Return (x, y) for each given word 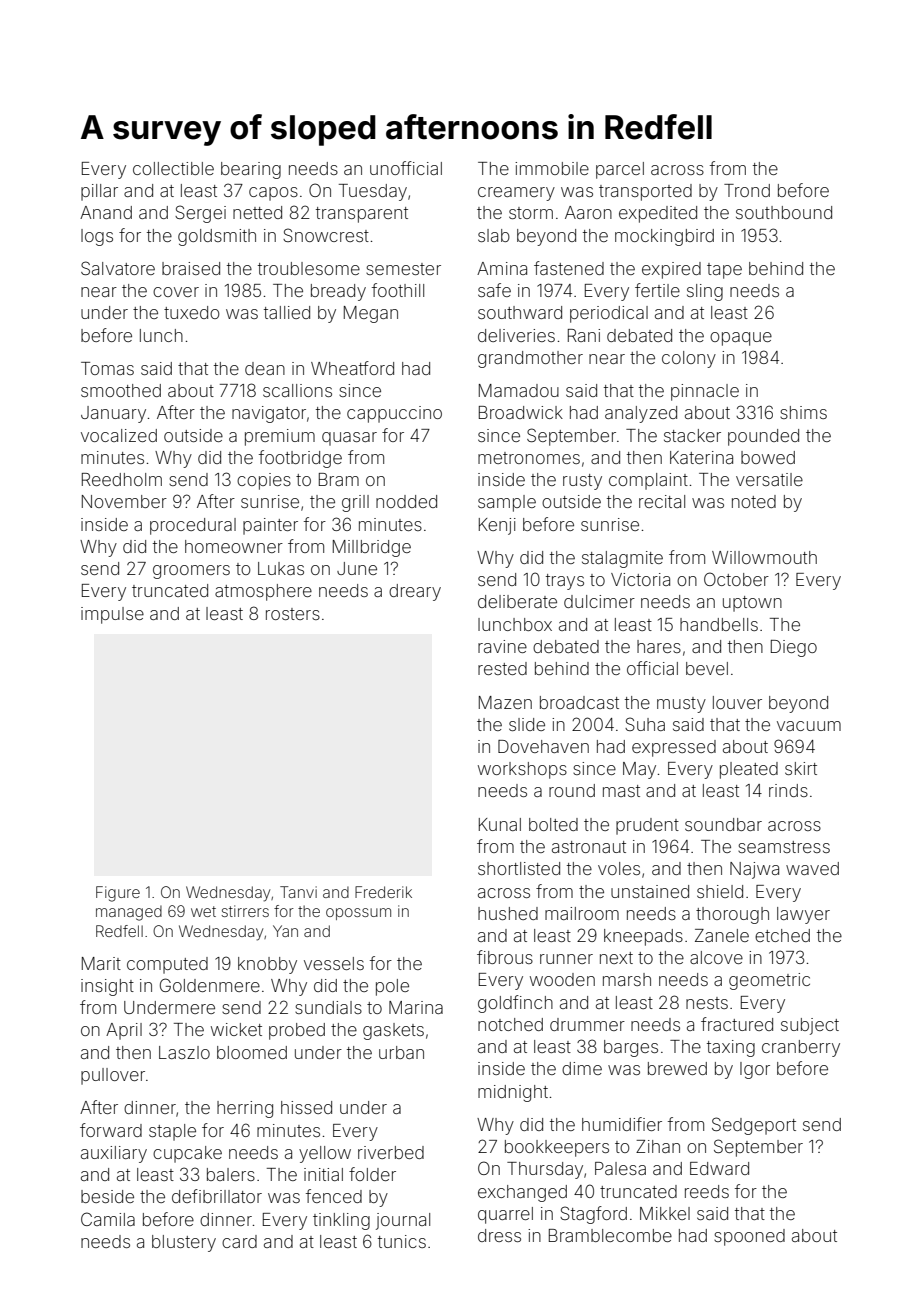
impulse (112, 615)
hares (659, 646)
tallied (287, 312)
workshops (522, 770)
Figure (118, 894)
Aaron (588, 212)
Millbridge (372, 548)
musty (681, 705)
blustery (184, 1243)
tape (724, 271)
